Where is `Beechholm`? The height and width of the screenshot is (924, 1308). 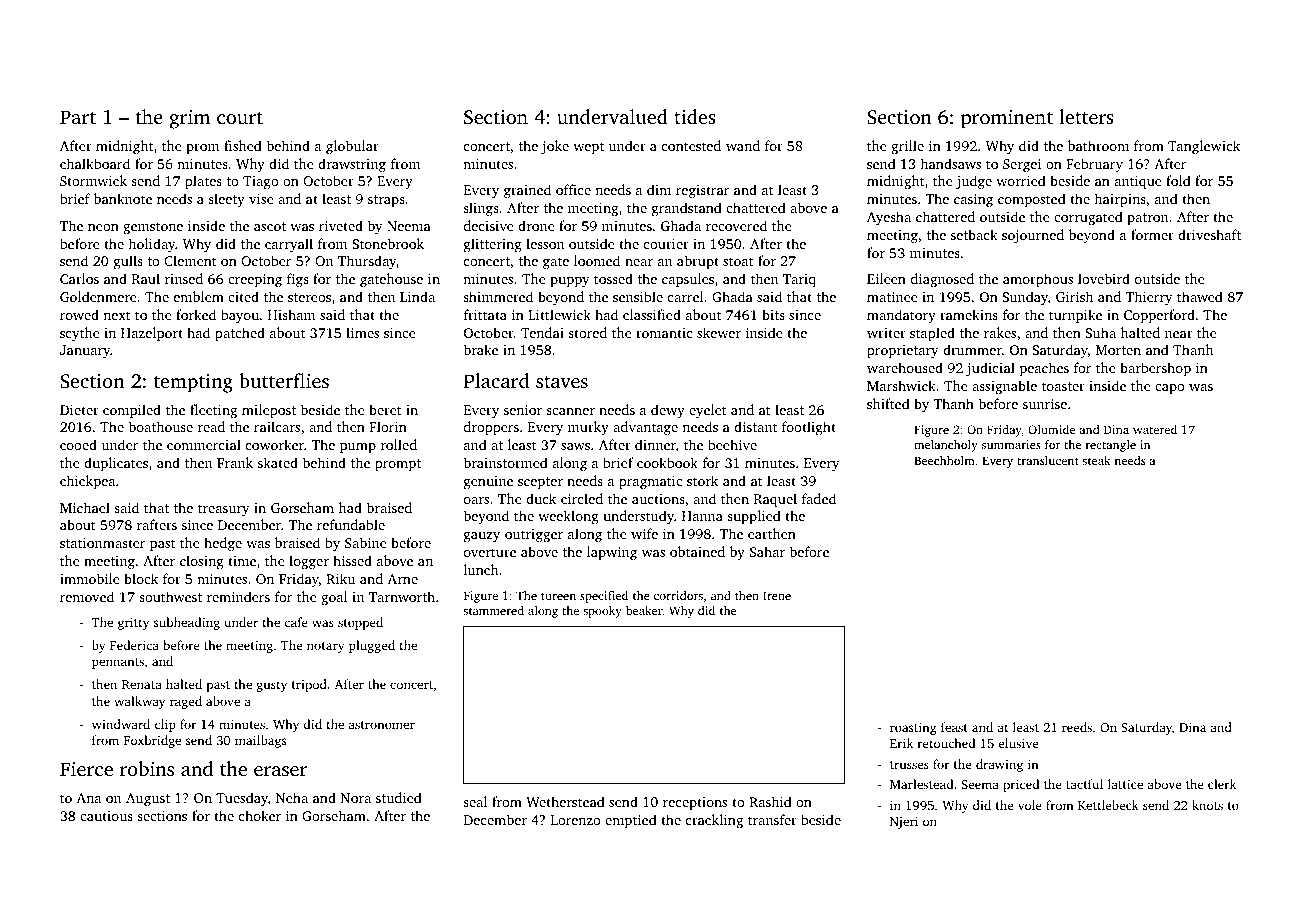 Beechholm is located at coordinates (944, 460).
